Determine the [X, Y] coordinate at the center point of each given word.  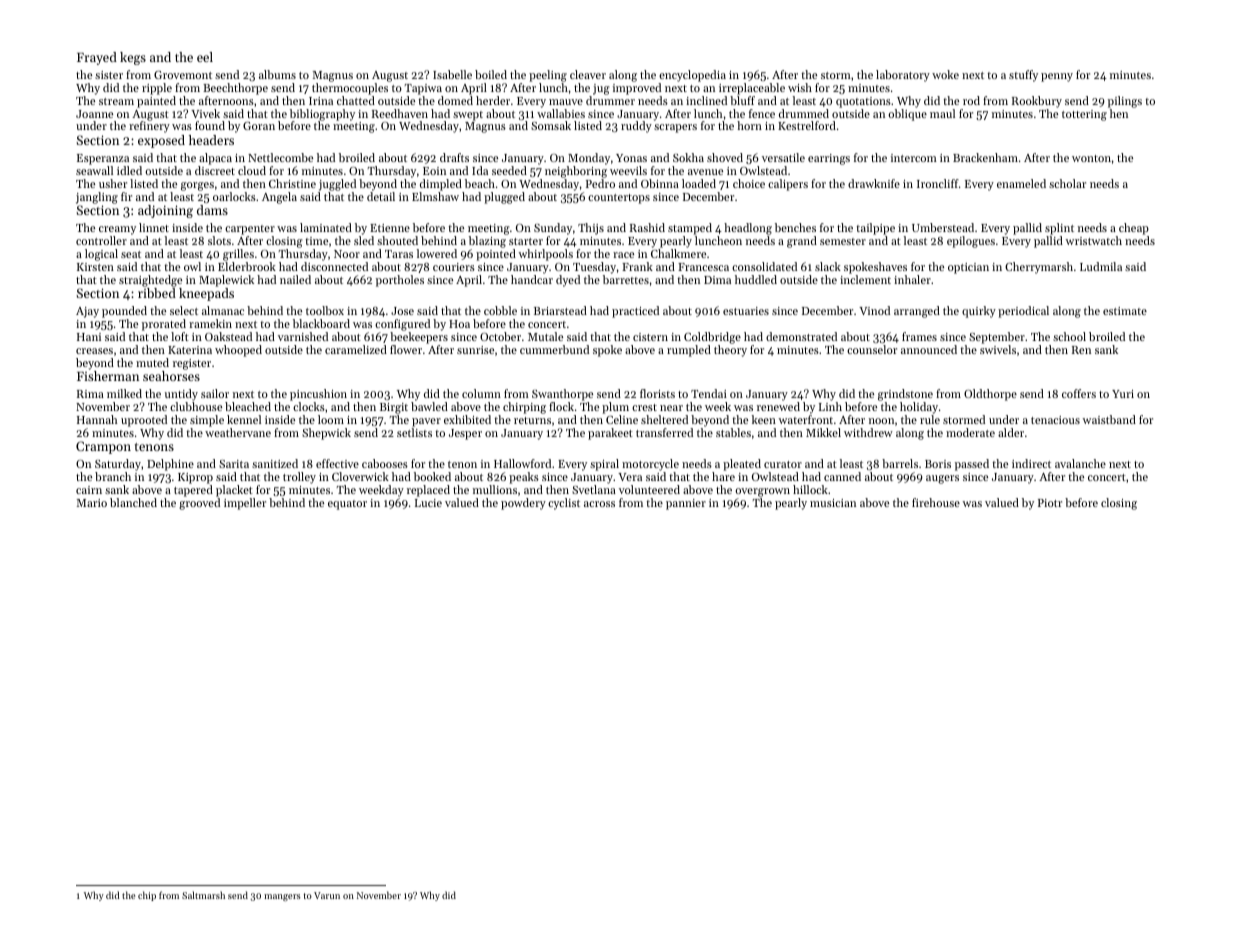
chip [147, 896]
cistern [650, 337]
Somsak [551, 125]
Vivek [205, 113]
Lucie [428, 503]
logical [101, 255]
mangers [282, 897]
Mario [92, 503]
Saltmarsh [203, 895]
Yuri [1123, 394]
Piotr [1050, 503]
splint [1059, 229]
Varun [327, 895]
